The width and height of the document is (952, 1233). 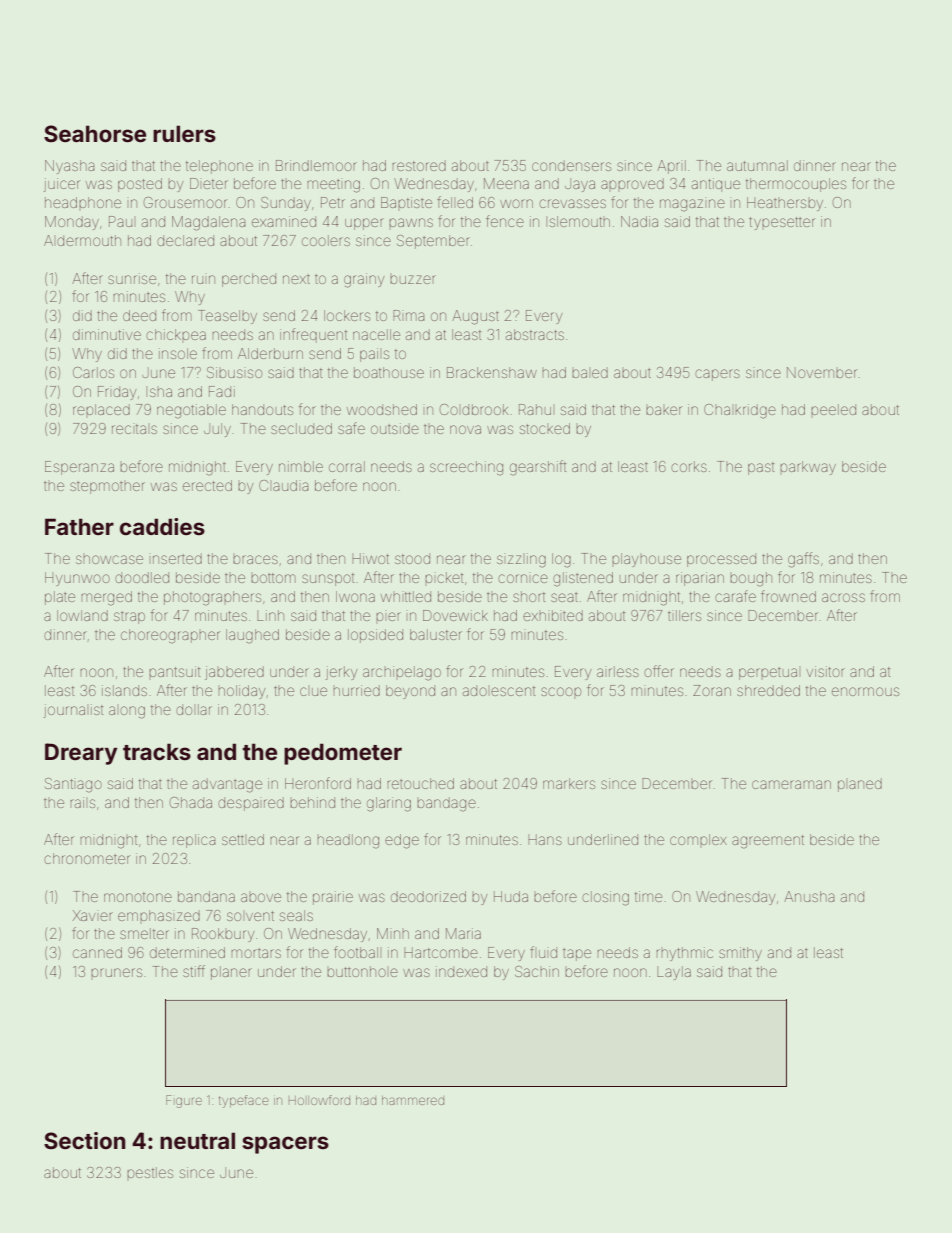 I want to click on hammered, so click(x=413, y=1100).
